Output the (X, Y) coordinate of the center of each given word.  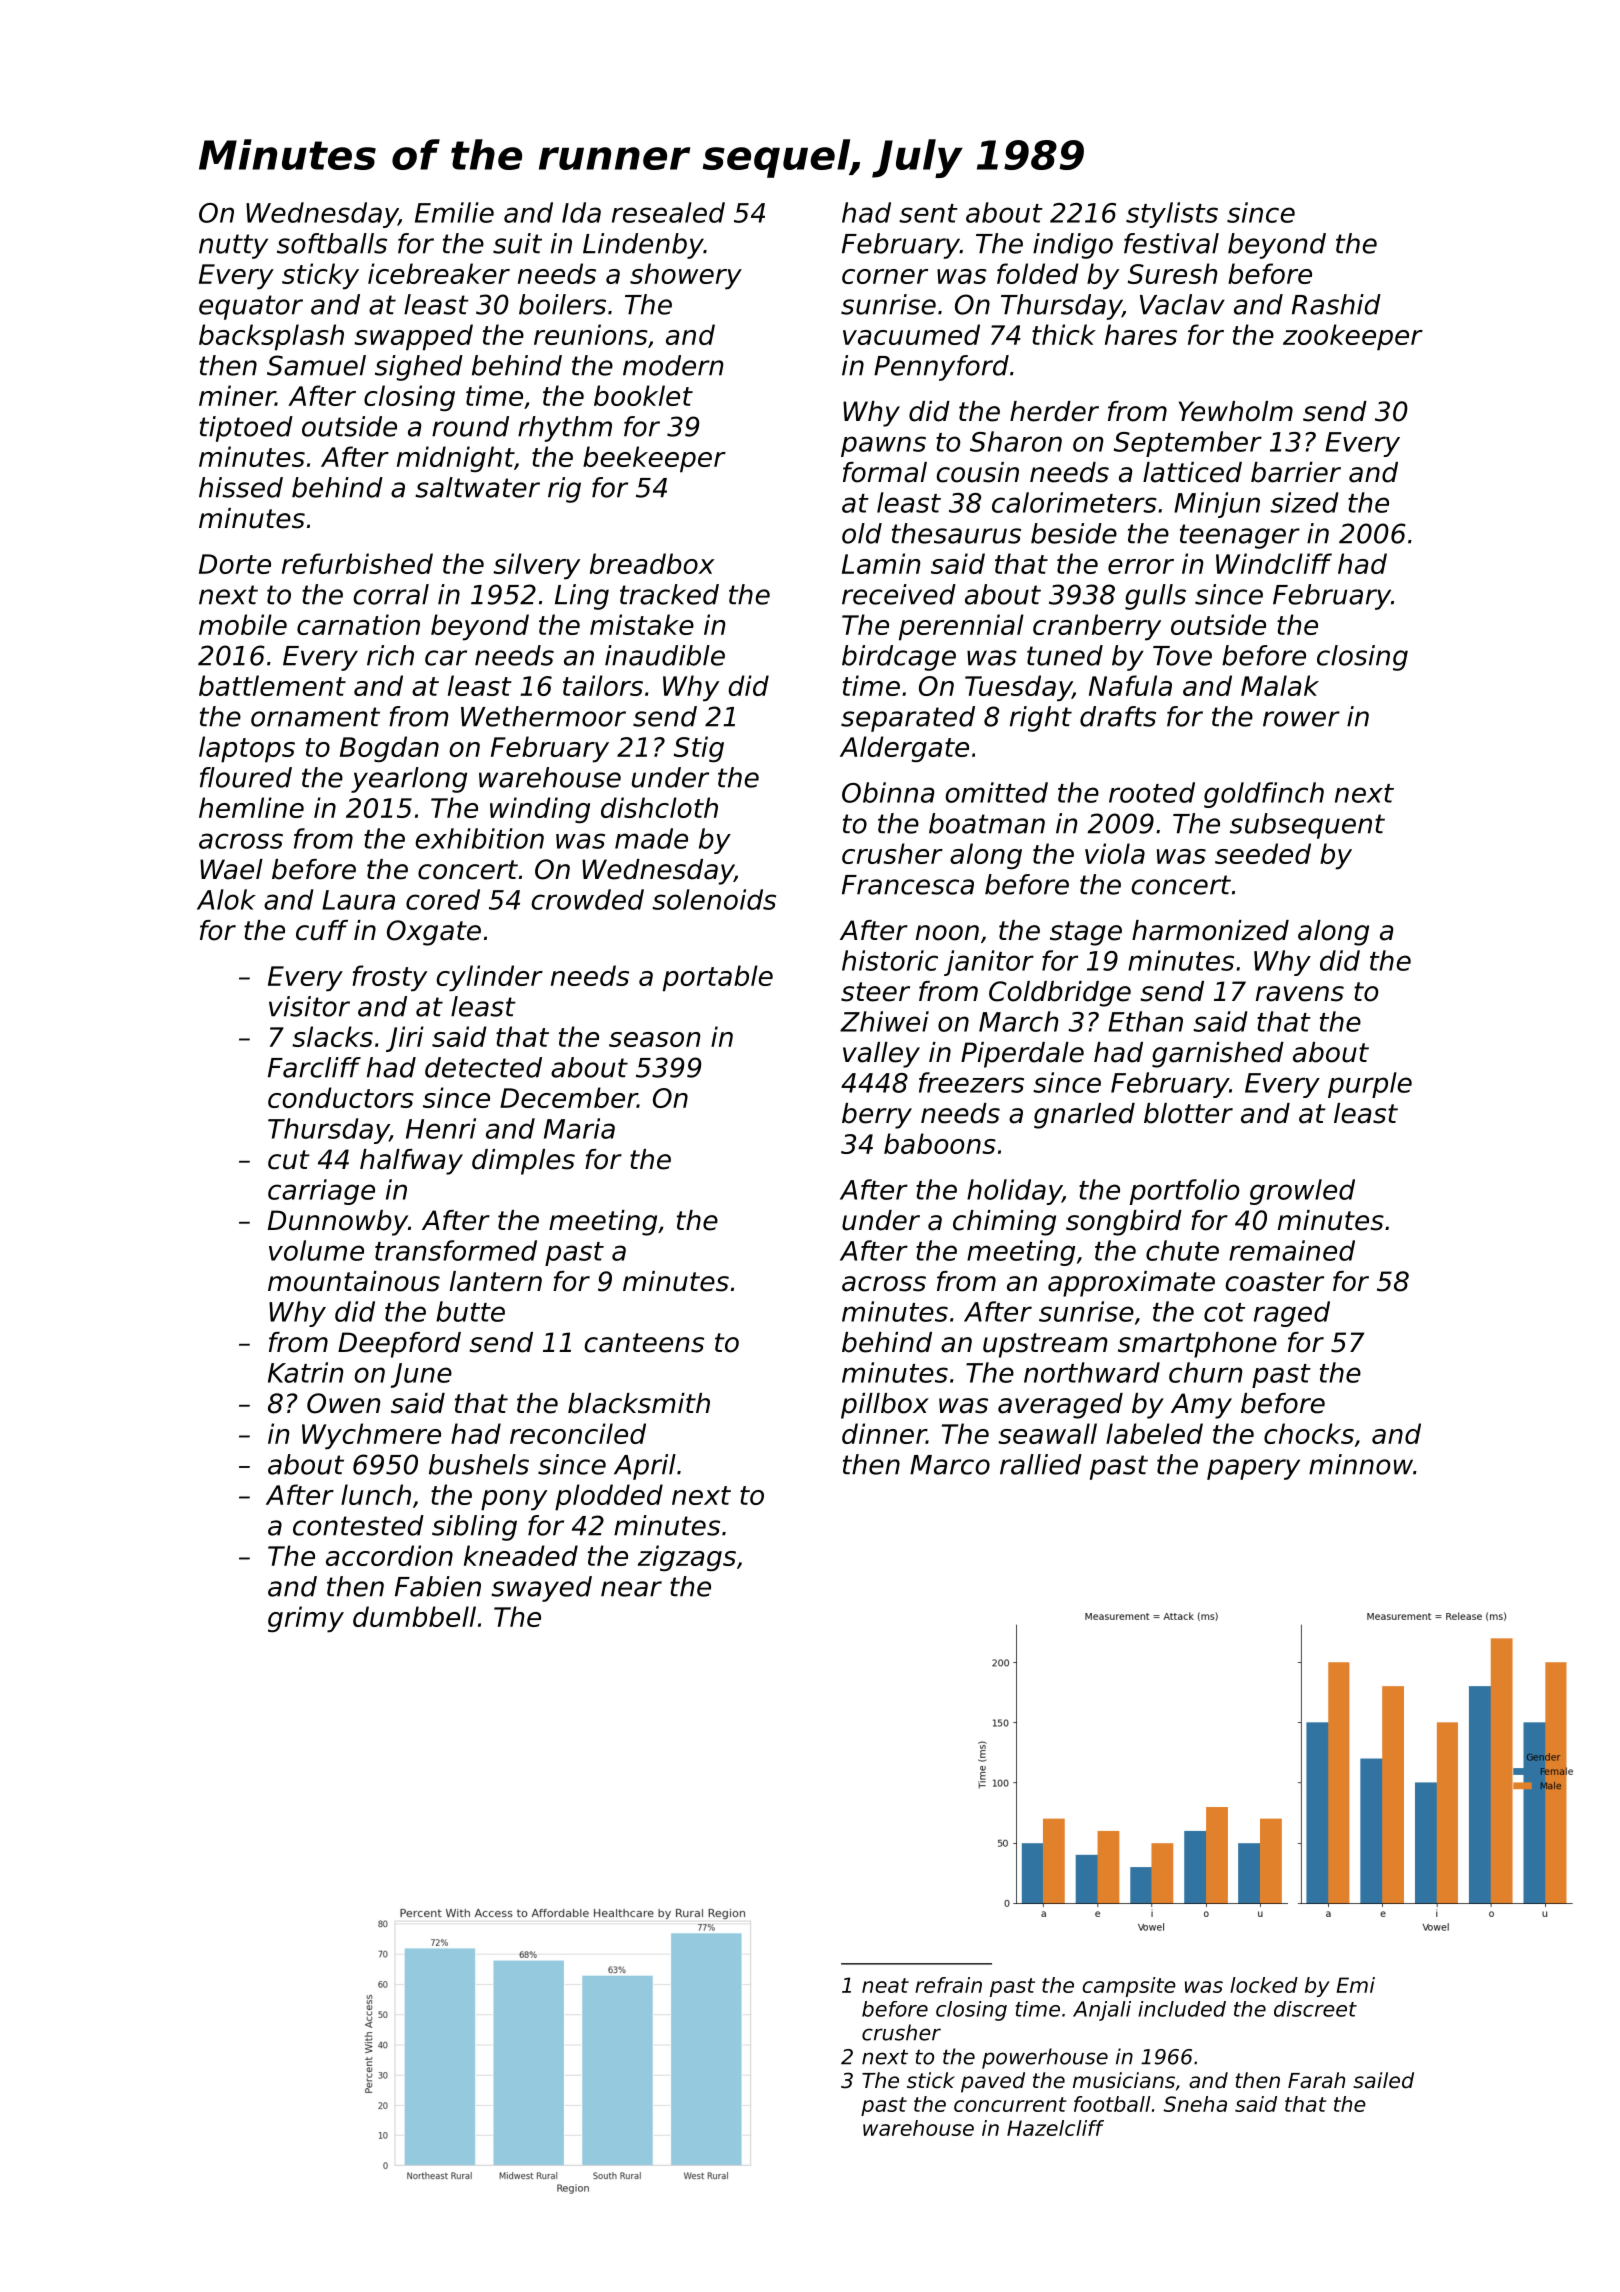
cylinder (489, 978)
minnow (1361, 1464)
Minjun (1217, 505)
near (631, 1589)
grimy (306, 1619)
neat (885, 1985)
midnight (455, 459)
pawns (883, 446)
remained (1292, 1250)
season (654, 1039)
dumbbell (414, 1616)
